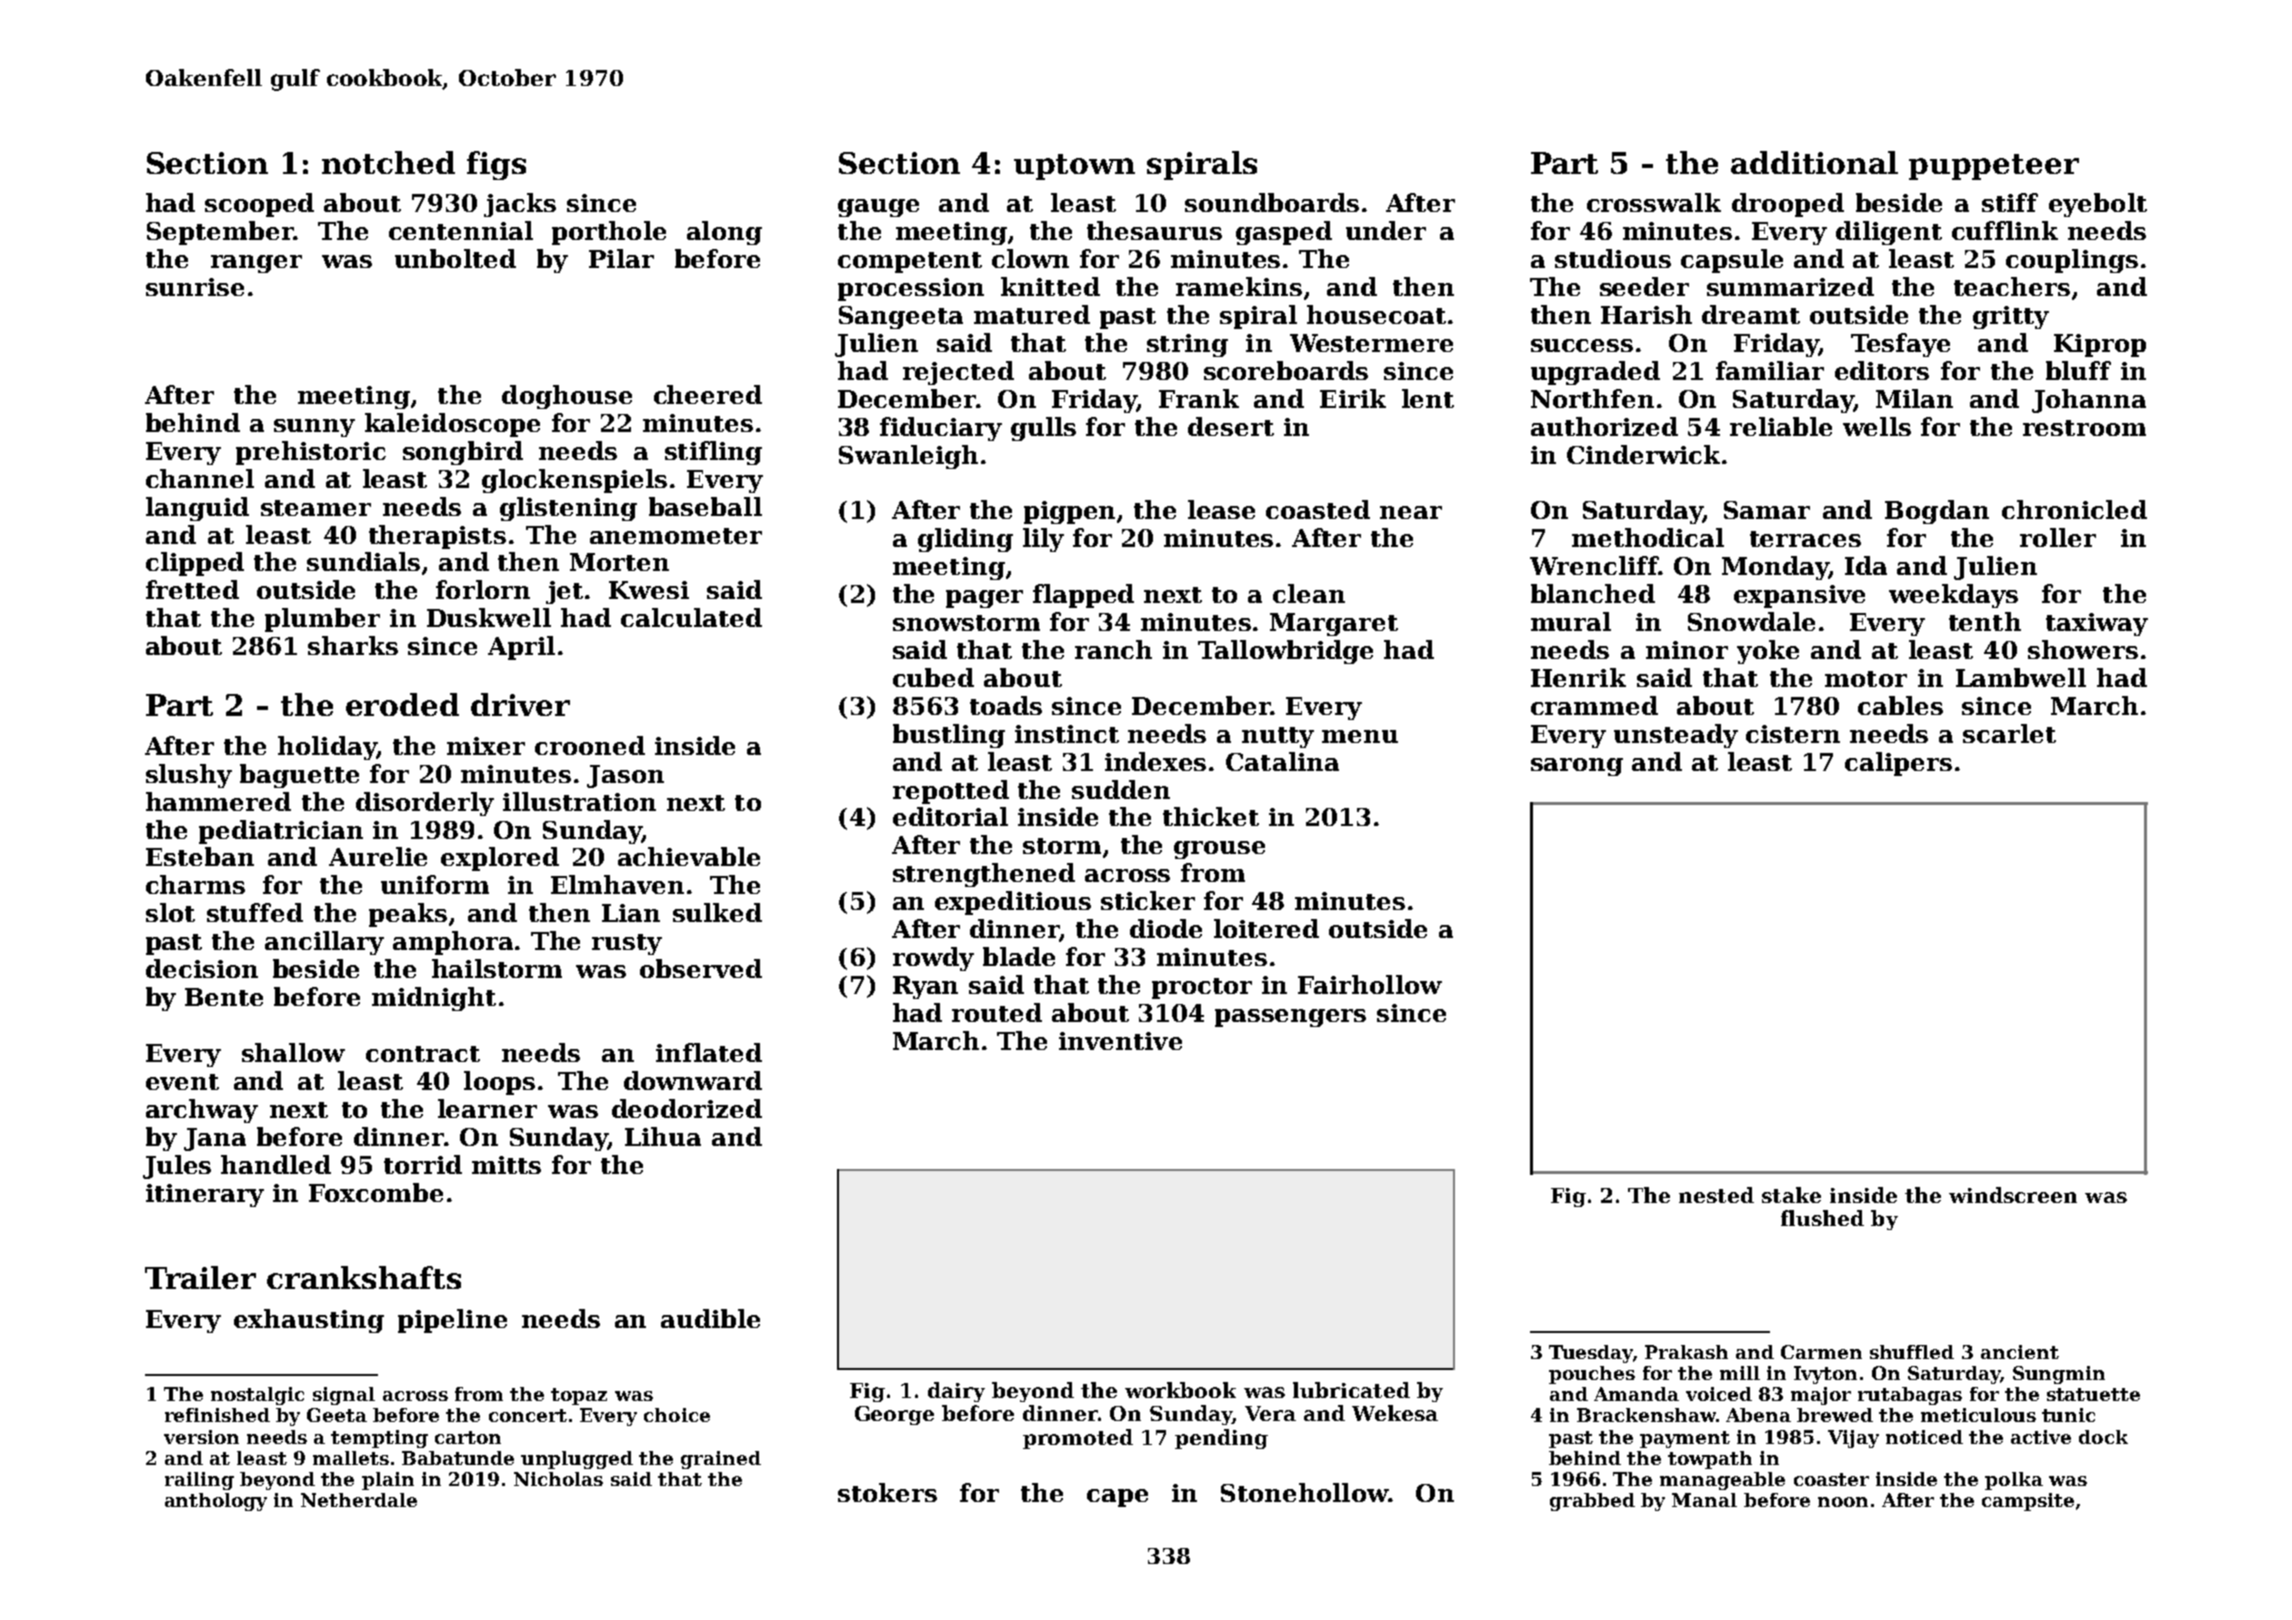 The height and width of the screenshot is (1620, 2292). Describe the element at coordinates (1211, 816) in the screenshot. I see `thicket` at that location.
